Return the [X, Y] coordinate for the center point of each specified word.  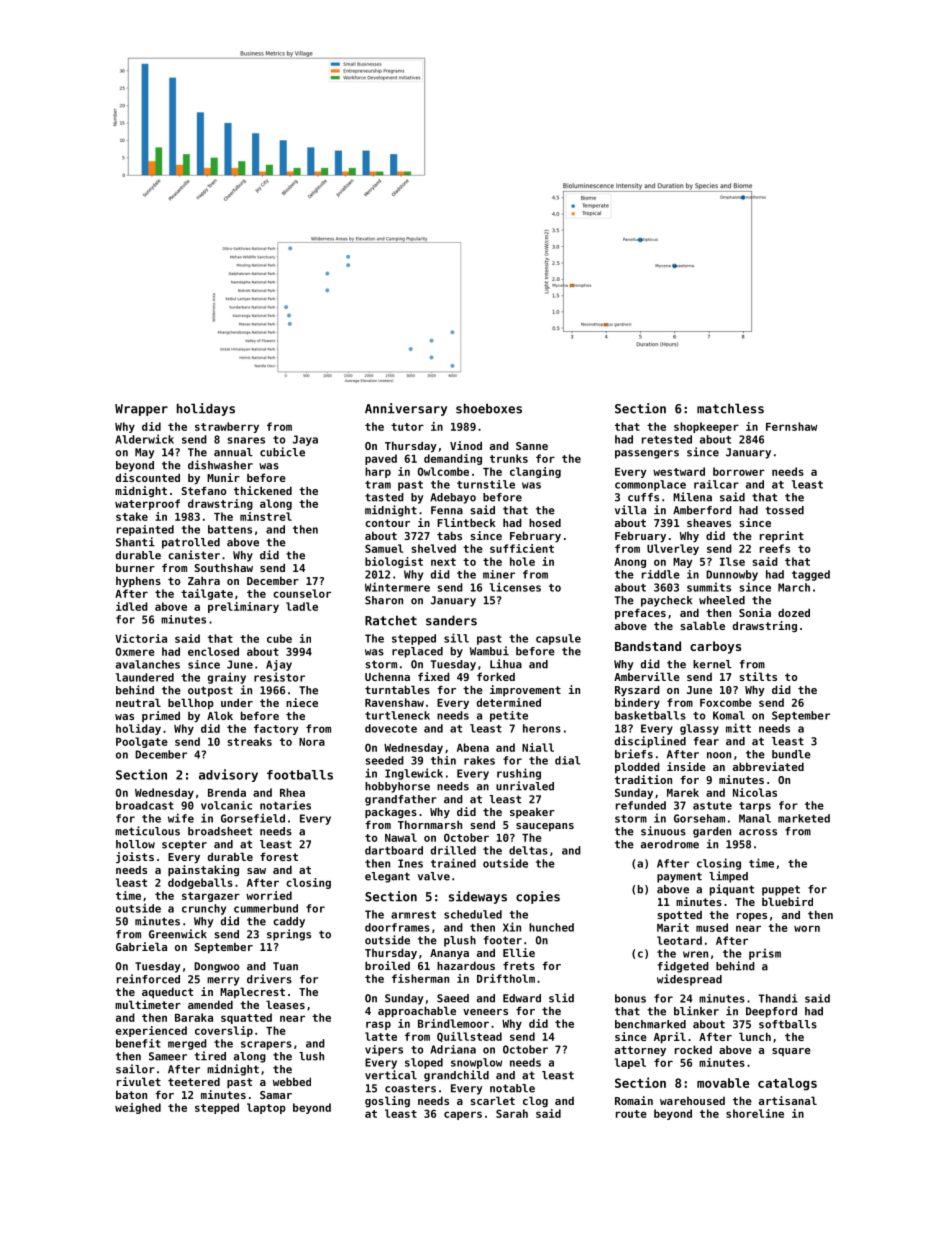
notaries [285, 805]
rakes [479, 760]
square [791, 1052]
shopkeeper [706, 427]
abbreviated [768, 766]
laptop [266, 1108]
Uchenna [387, 676]
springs [289, 935]
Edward [522, 998]
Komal [729, 715]
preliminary [243, 607]
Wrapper [141, 410]
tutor [407, 427]
